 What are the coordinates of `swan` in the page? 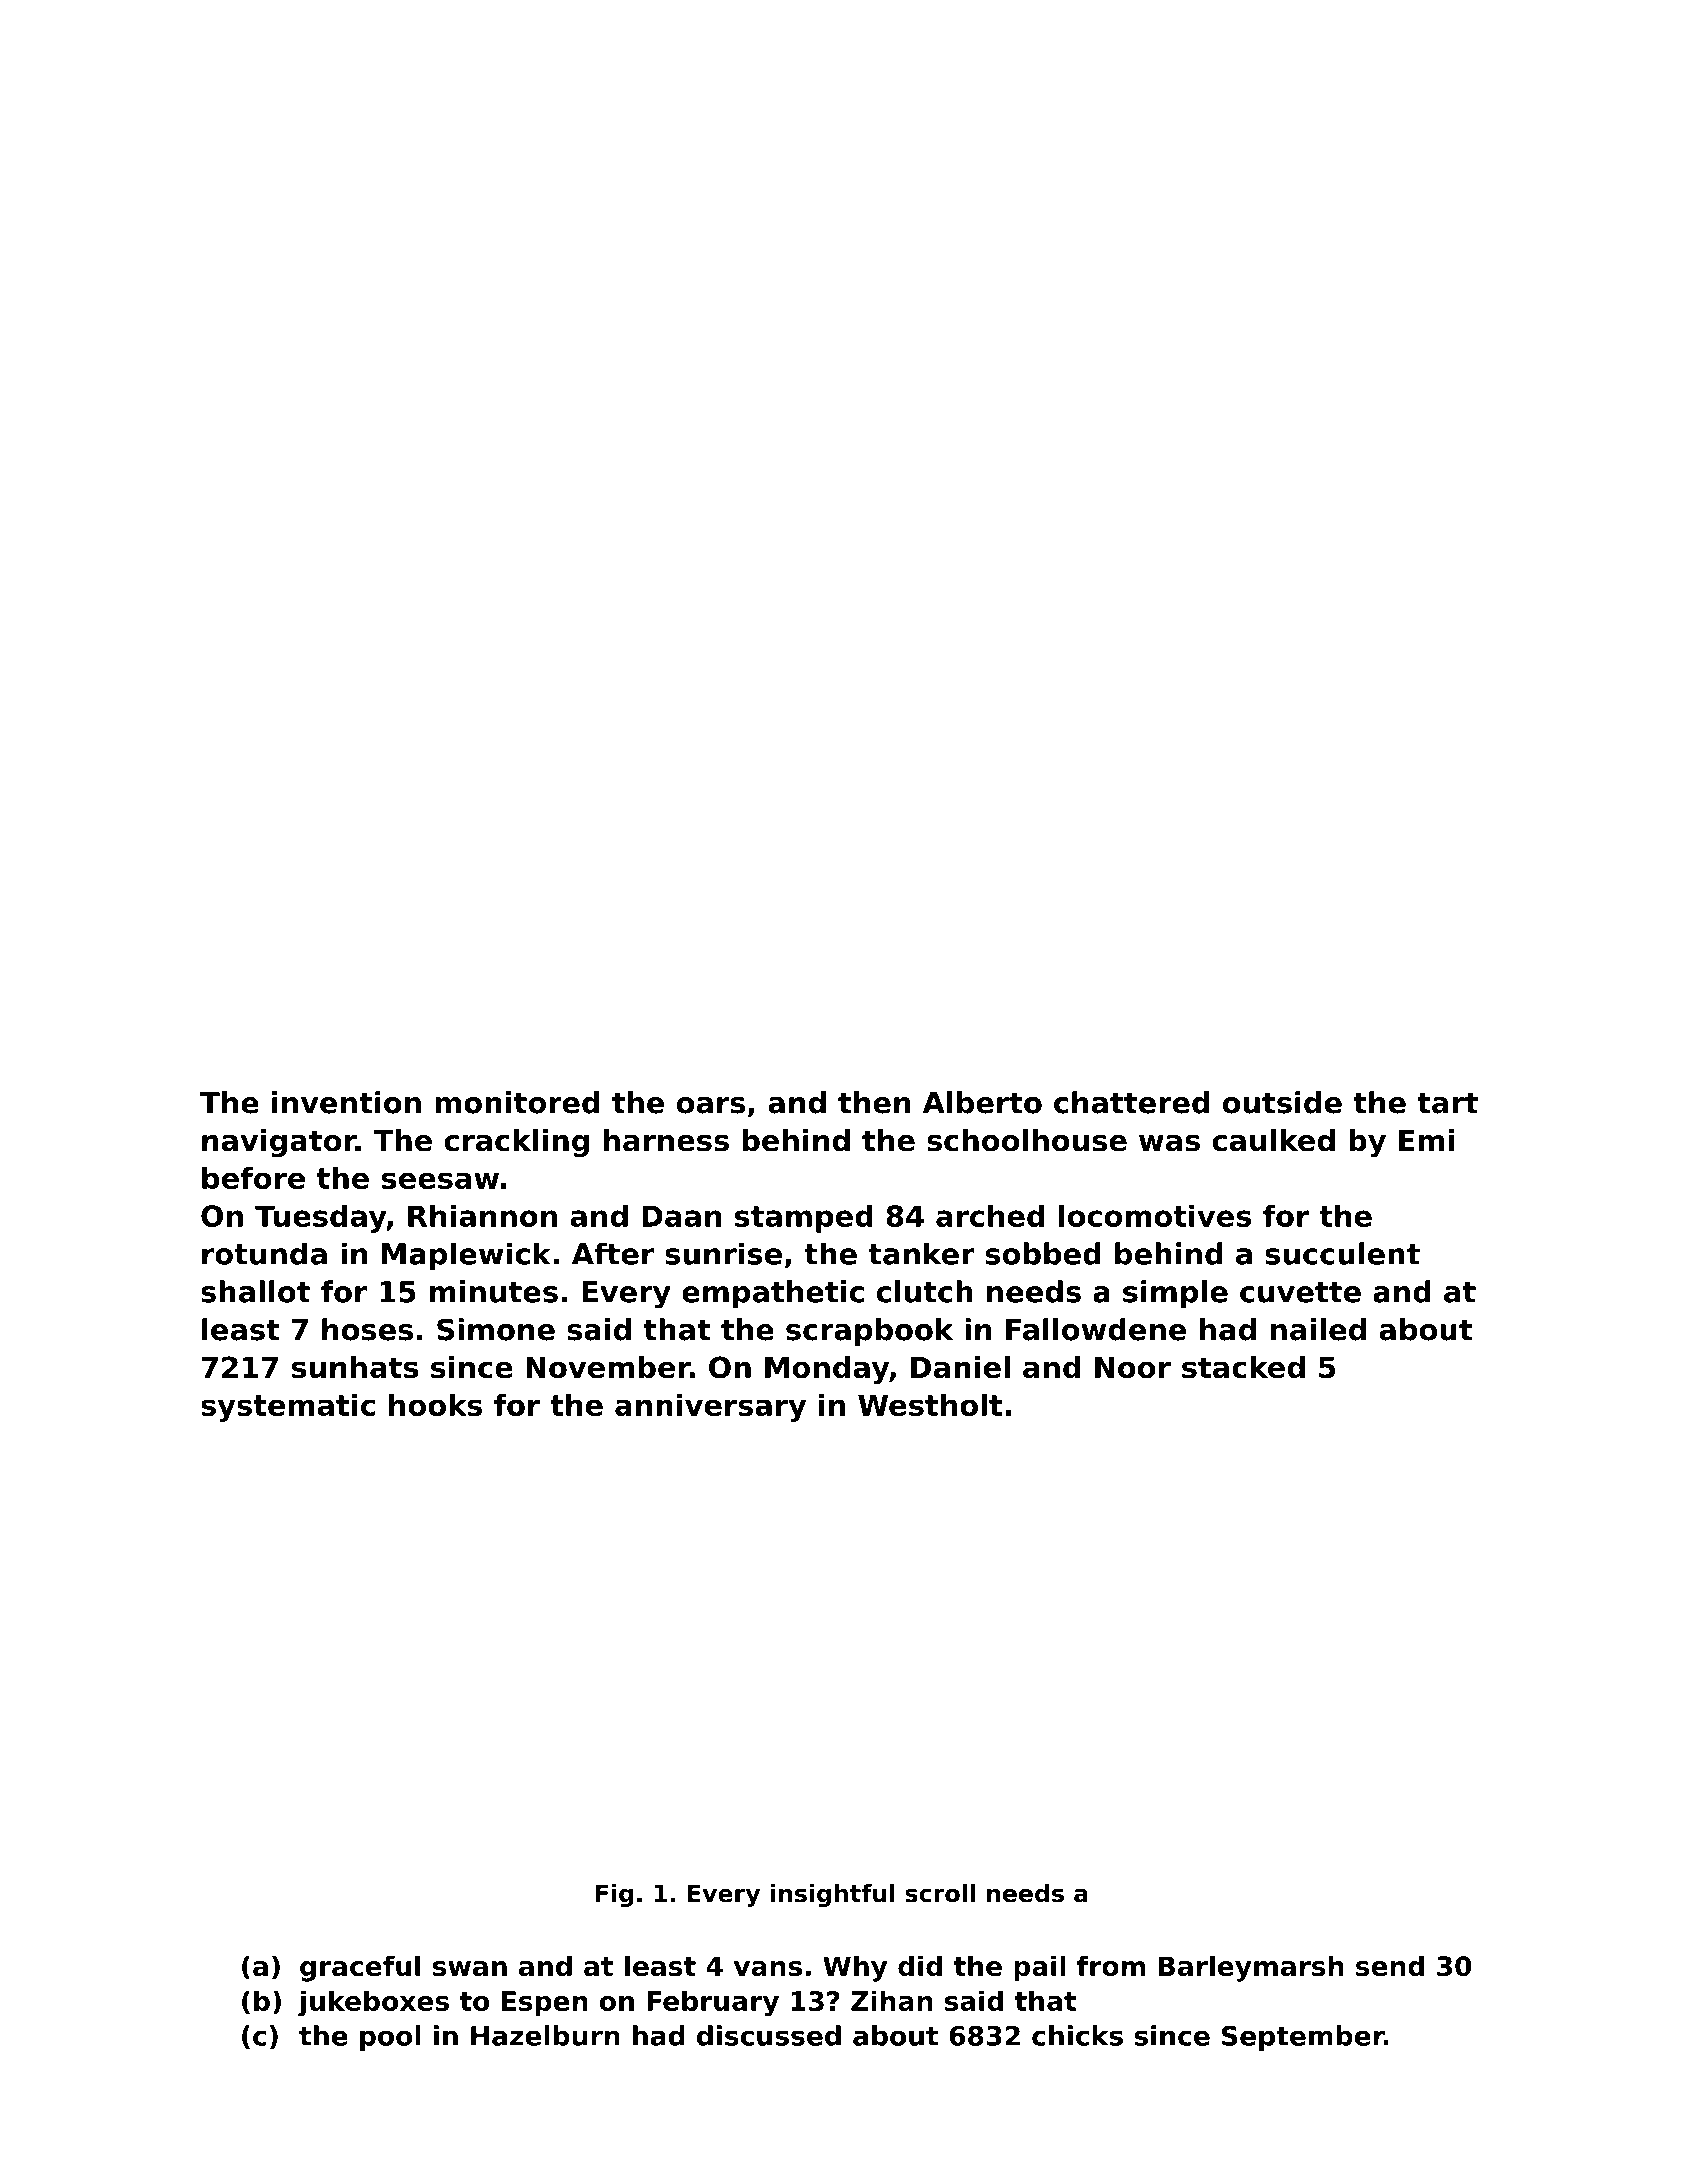 It's located at (470, 1968).
